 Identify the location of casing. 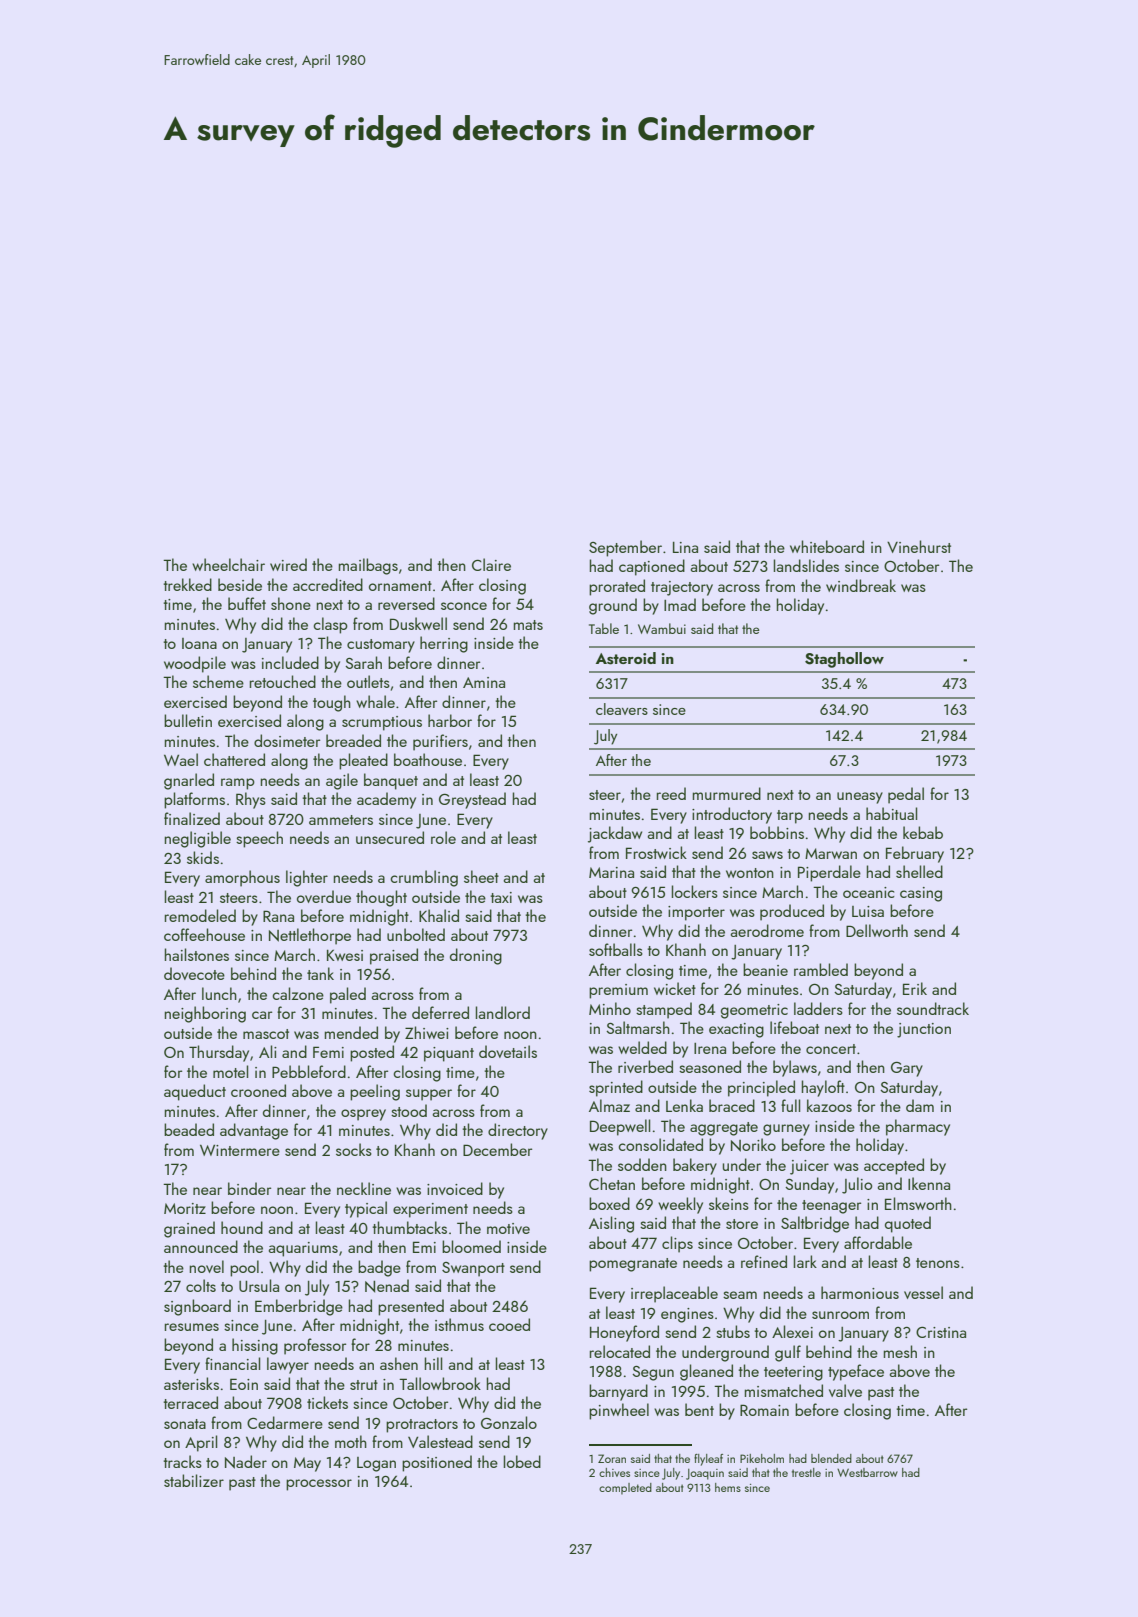
(921, 894).
